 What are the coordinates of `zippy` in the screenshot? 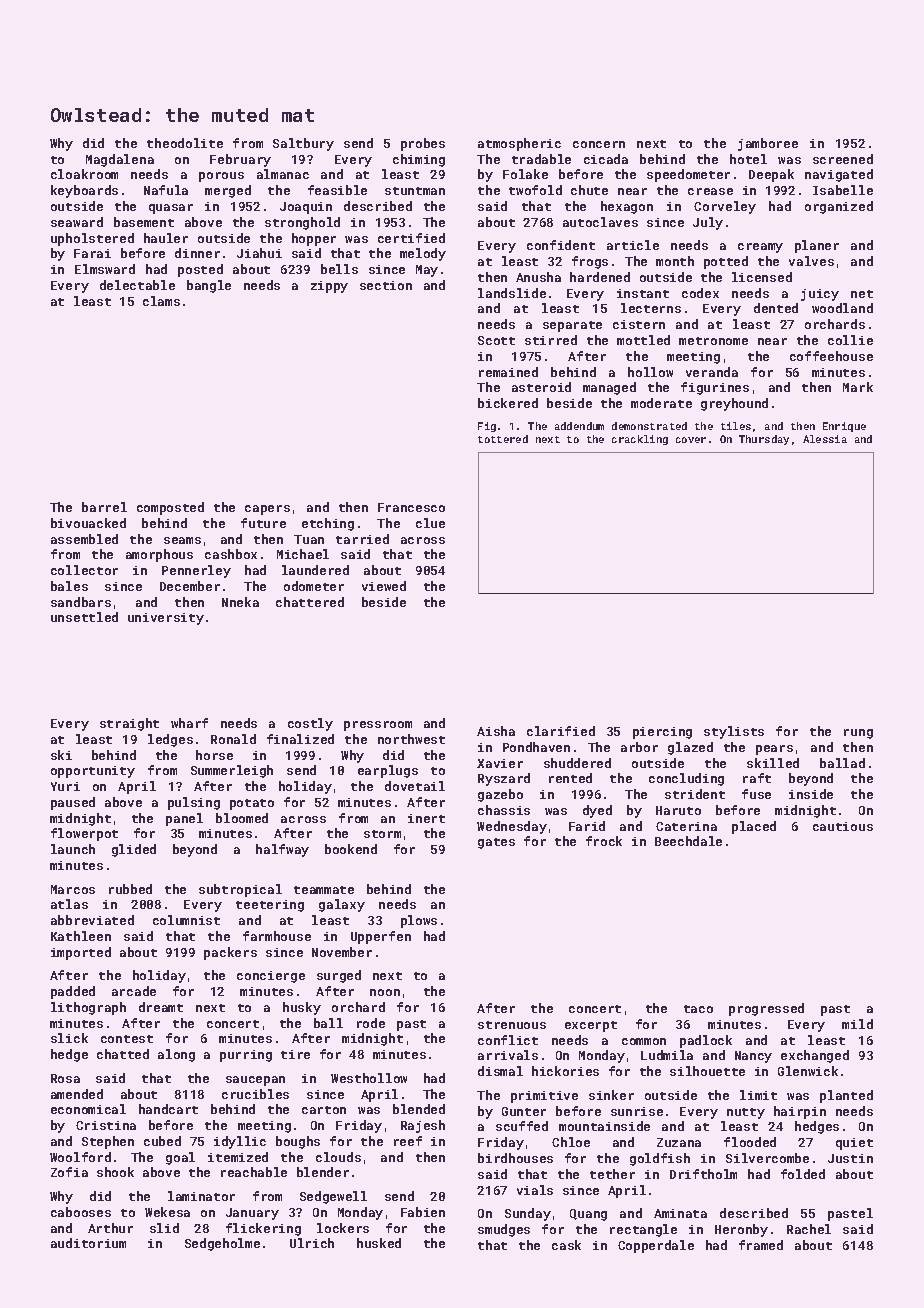 It's located at (329, 287).
